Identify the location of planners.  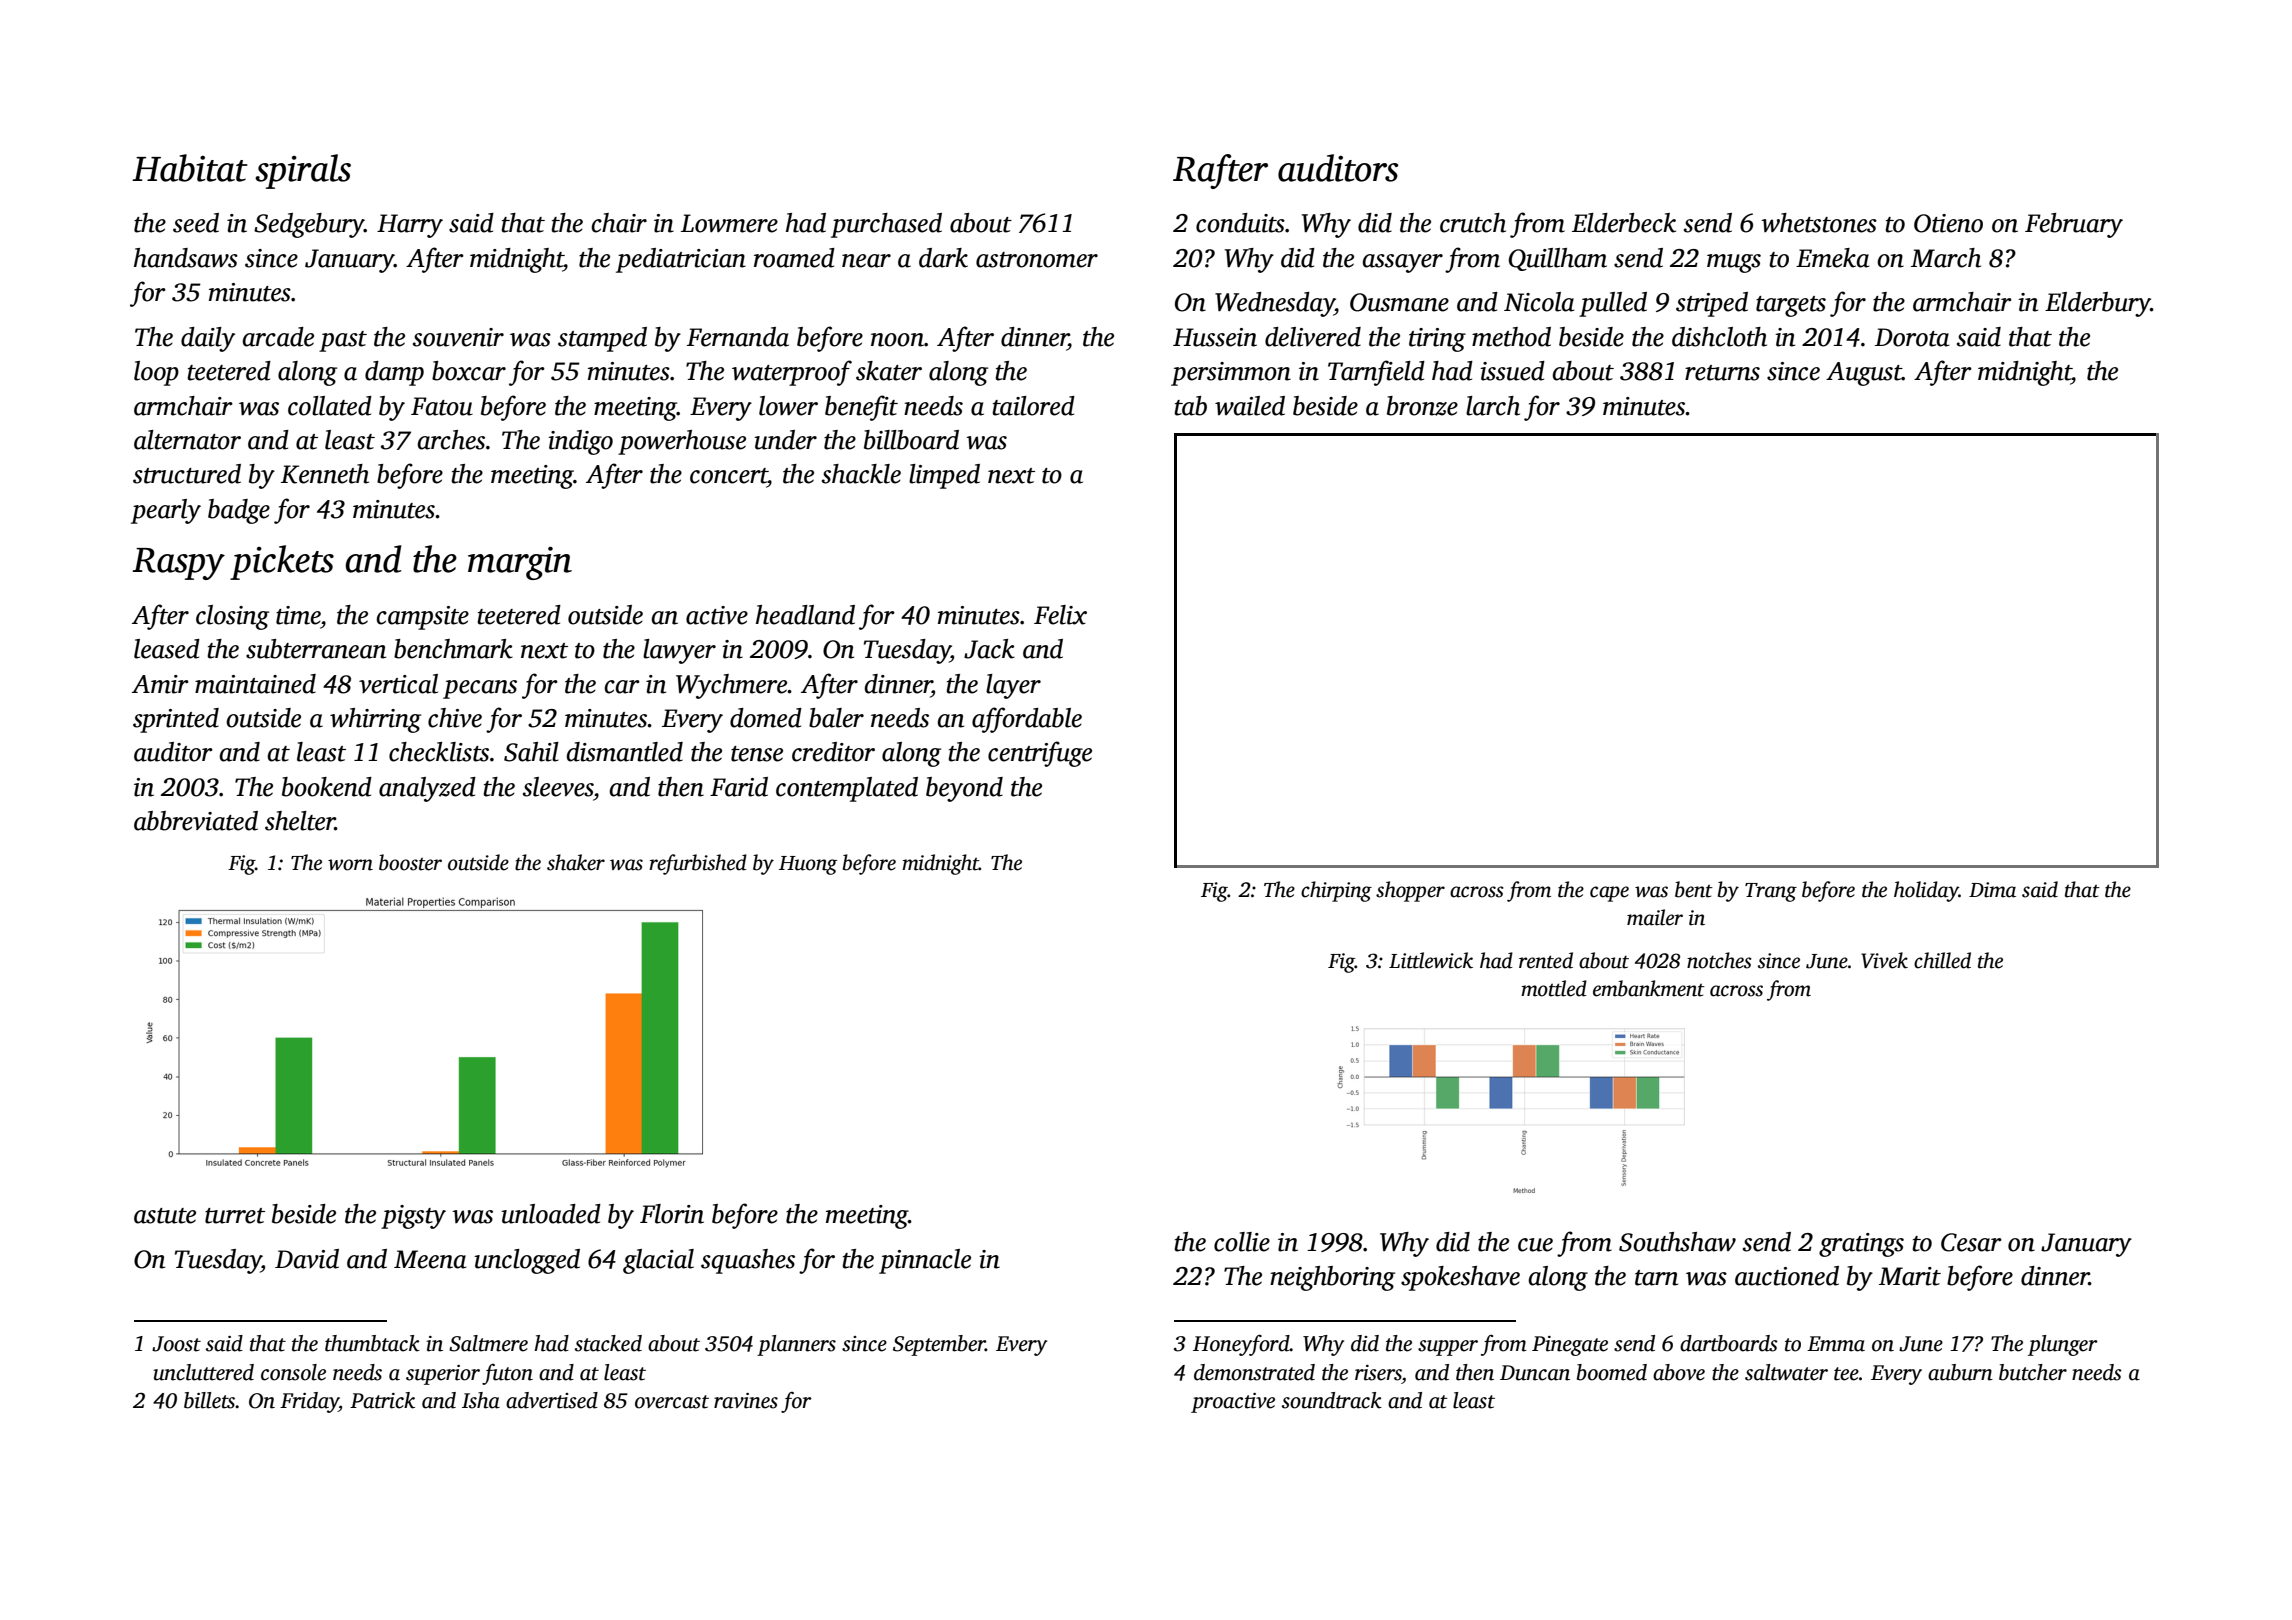
(796, 1345).
